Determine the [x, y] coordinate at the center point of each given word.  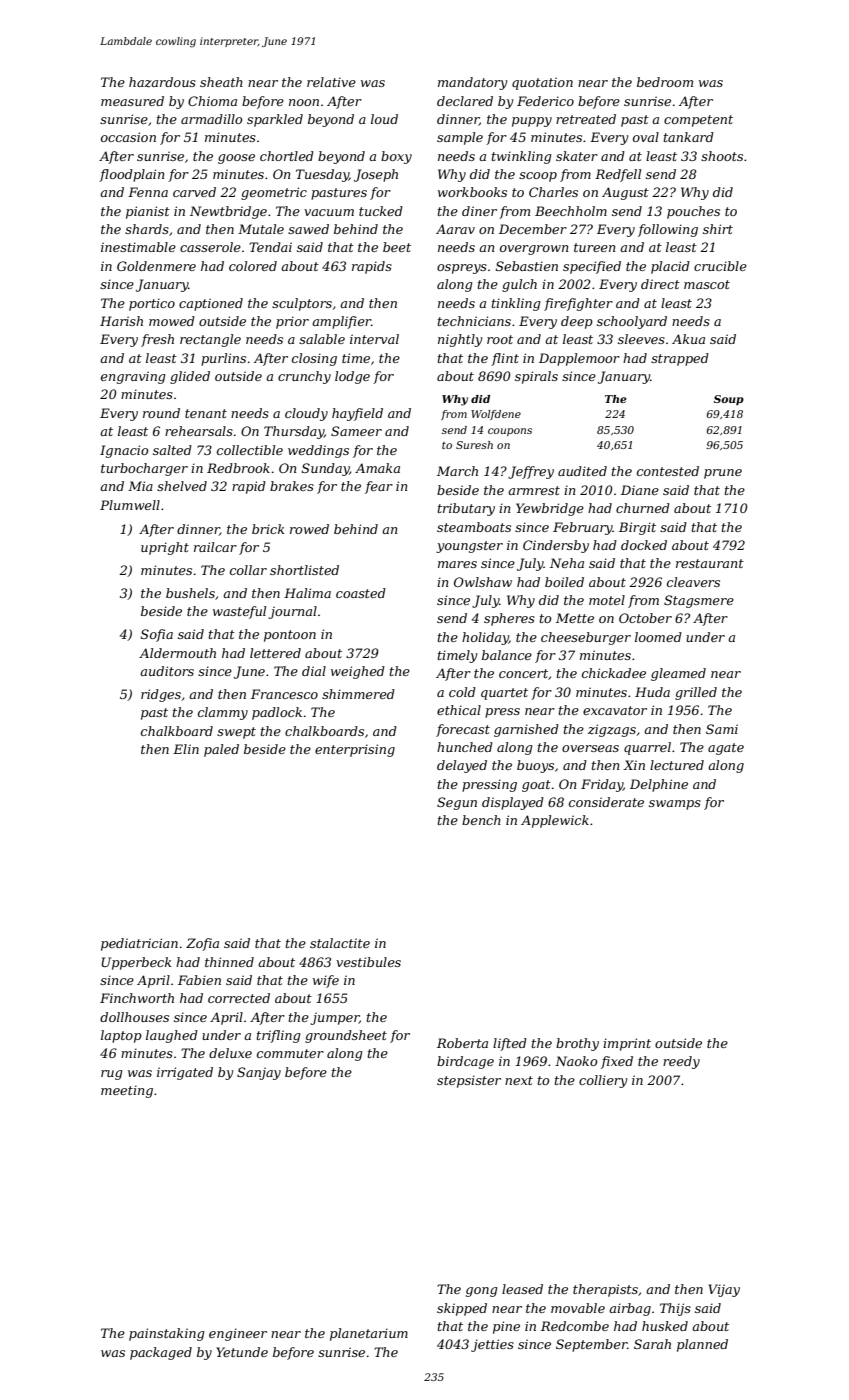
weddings [318, 451]
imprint [627, 1044]
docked [644, 545]
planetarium [369, 1334]
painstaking [167, 1334]
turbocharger [144, 469]
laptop [121, 1036]
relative [331, 82]
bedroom [665, 82]
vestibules [368, 962]
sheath [221, 82]
